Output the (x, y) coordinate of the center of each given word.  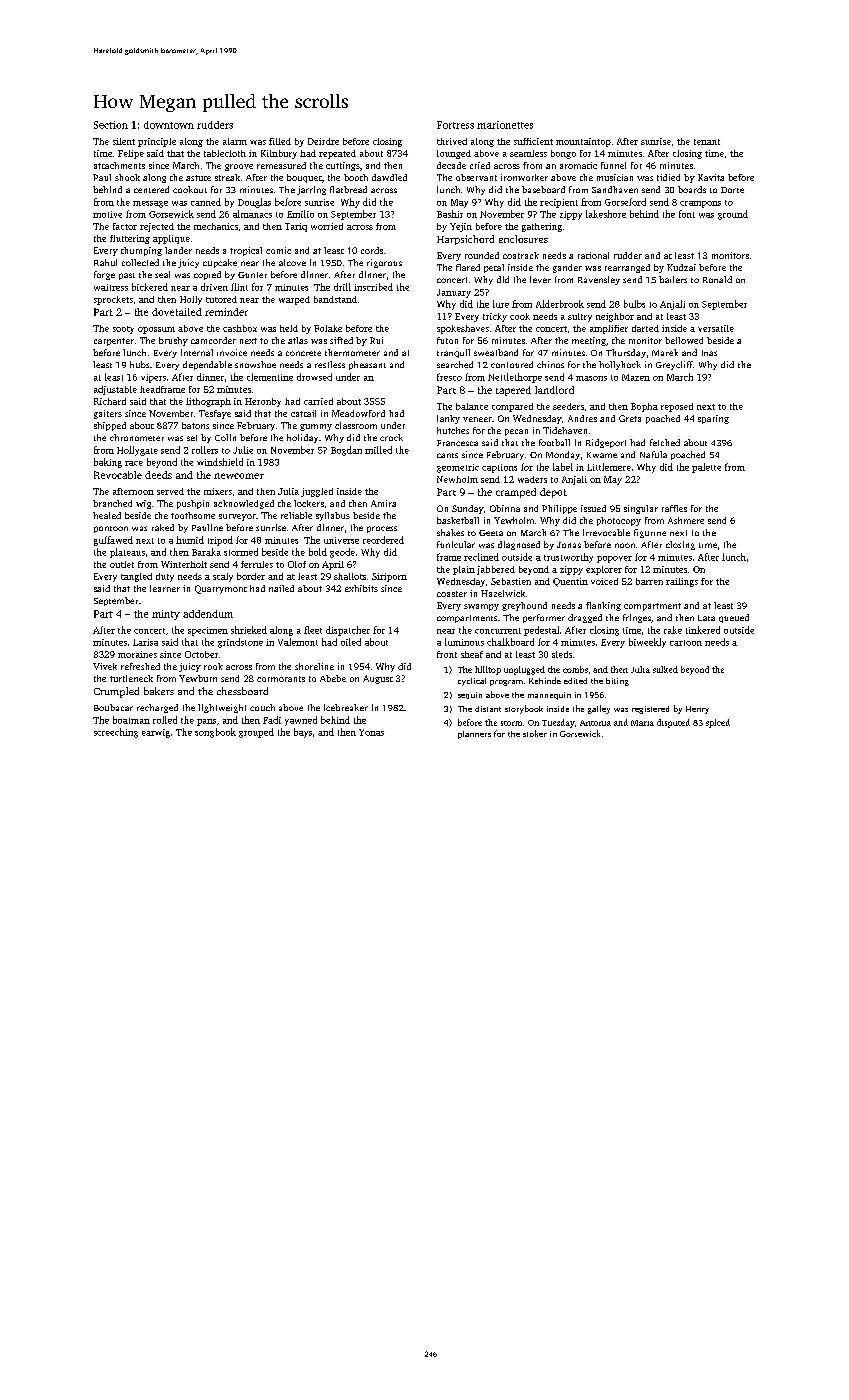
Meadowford (358, 413)
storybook (524, 709)
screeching (116, 733)
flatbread (348, 189)
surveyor (237, 517)
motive (107, 214)
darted (645, 328)
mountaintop (583, 142)
